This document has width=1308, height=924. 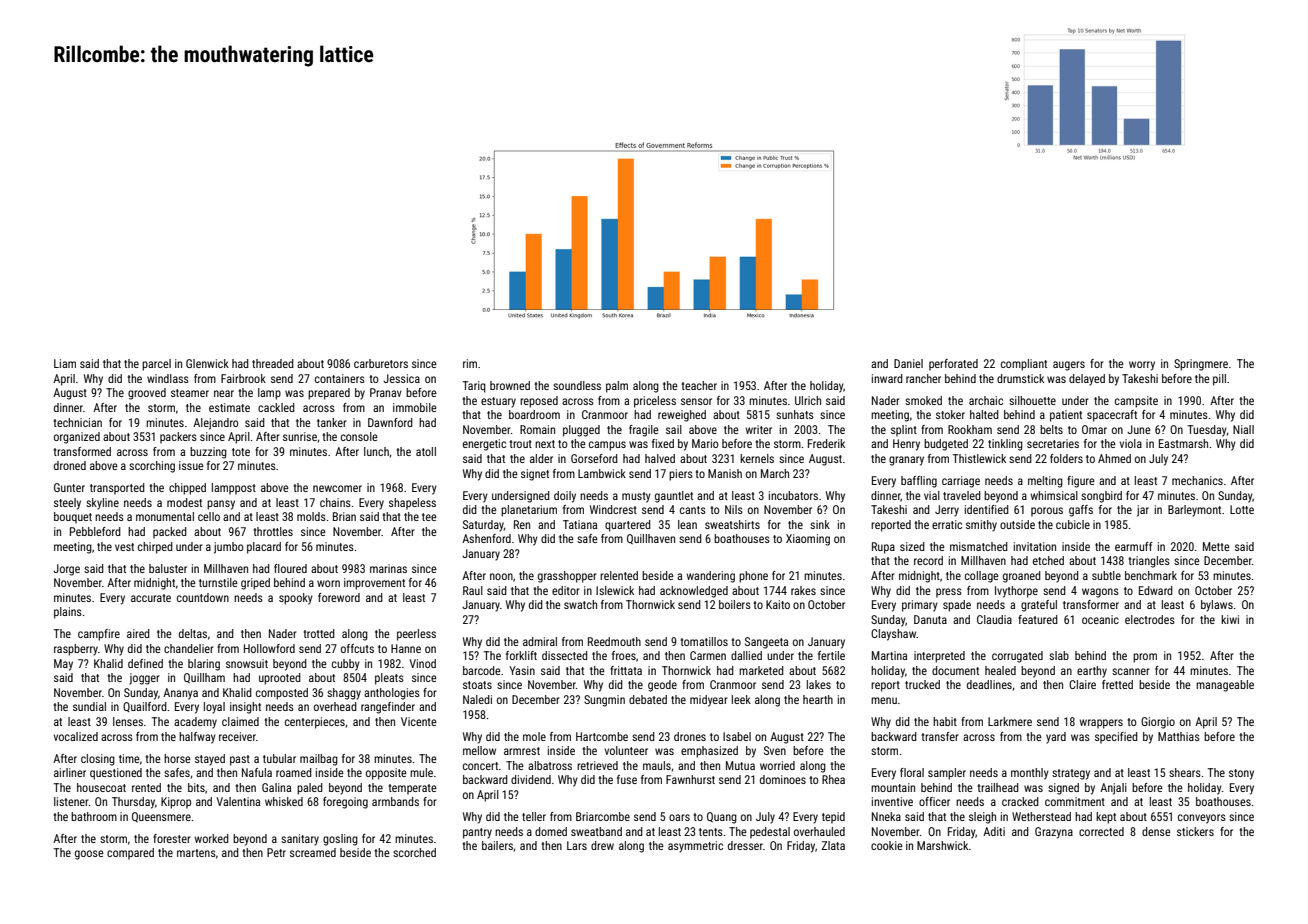 What do you see at coordinates (1201, 365) in the document?
I see `Springmere` at bounding box center [1201, 365].
